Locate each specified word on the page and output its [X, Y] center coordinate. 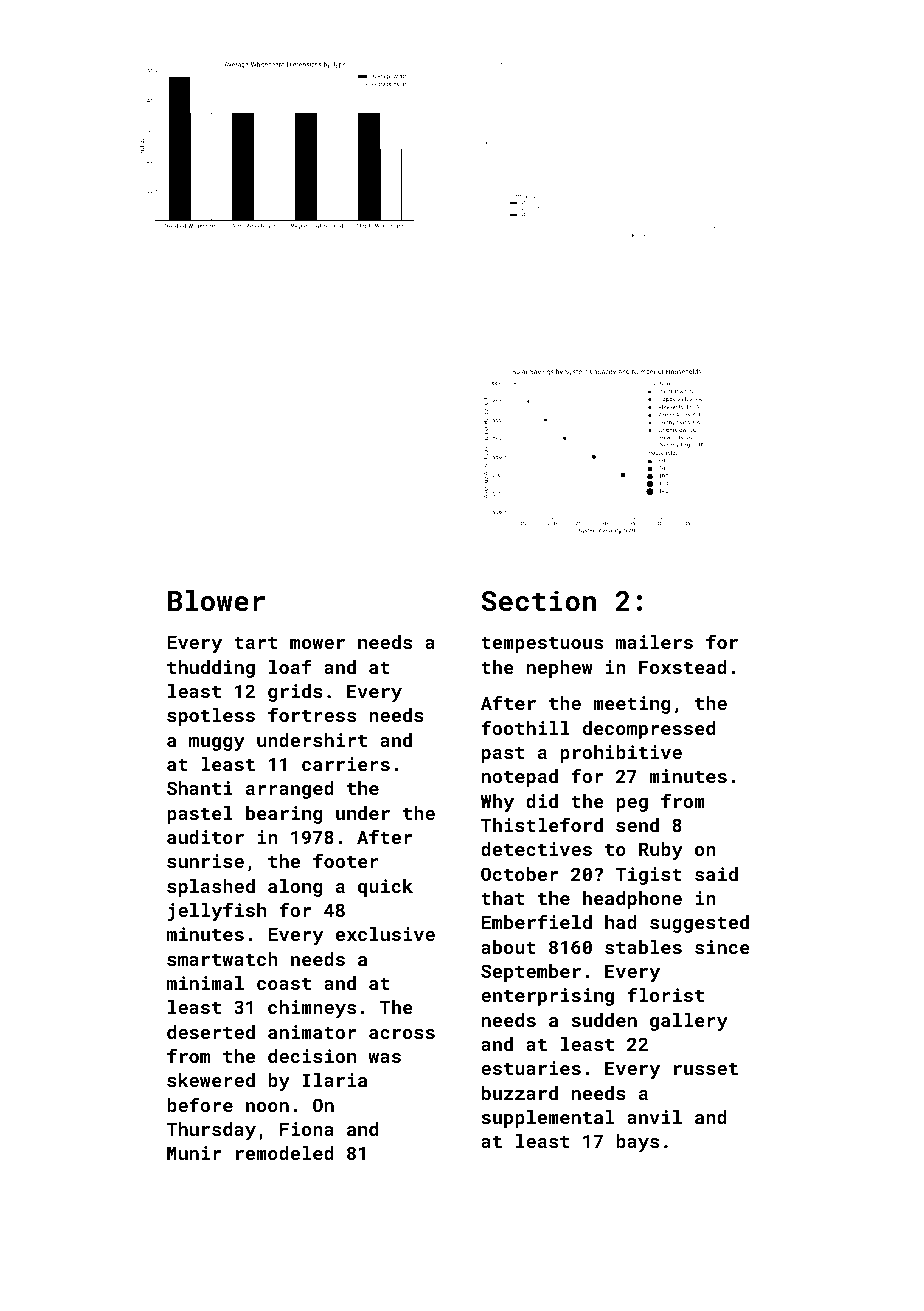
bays [637, 1143]
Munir [194, 1153]
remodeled [285, 1153]
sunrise [205, 861]
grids [295, 693]
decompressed [649, 730]
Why [497, 803]
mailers [654, 642]
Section [539, 601]
